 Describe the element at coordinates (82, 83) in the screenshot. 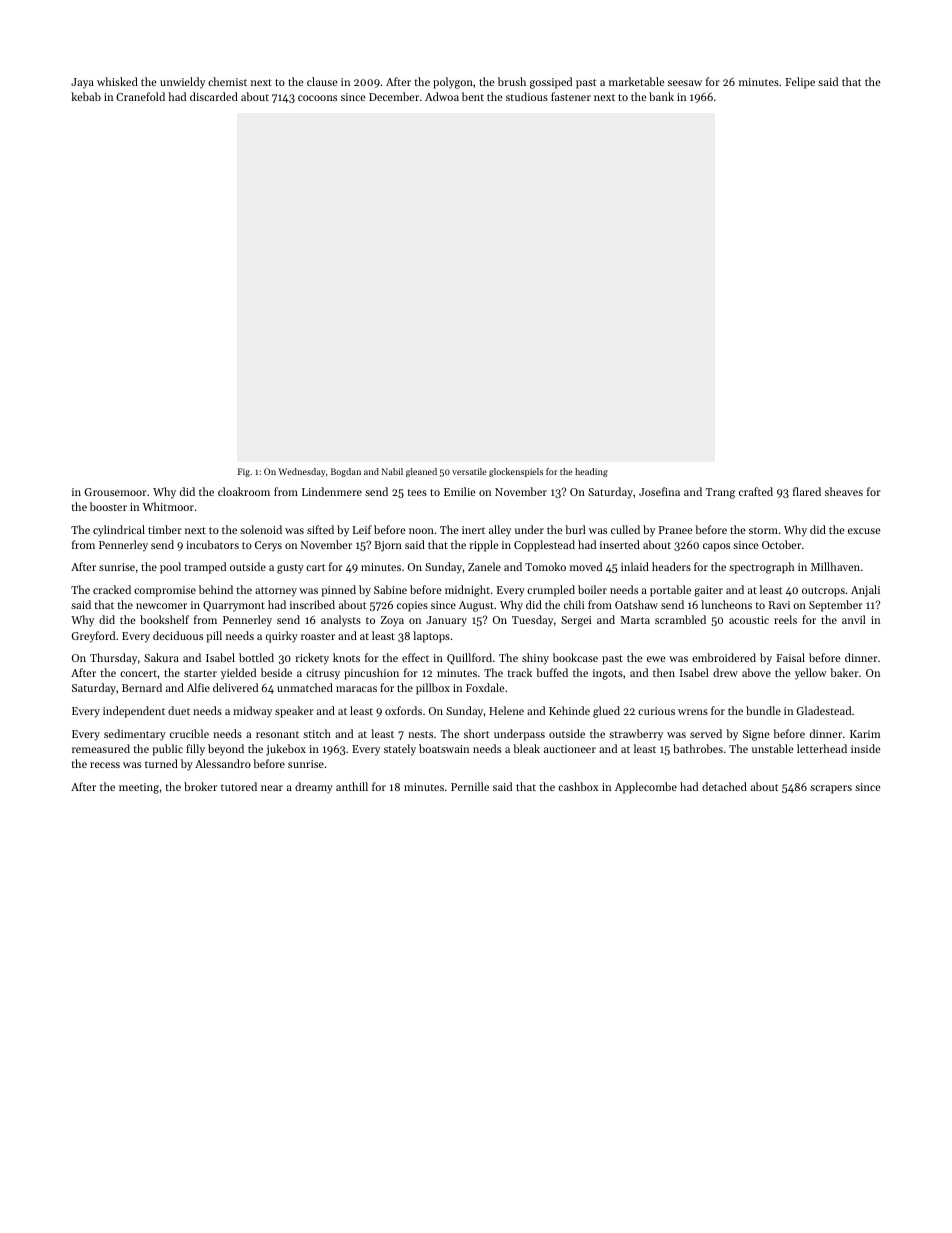

I see `Jaya` at that location.
